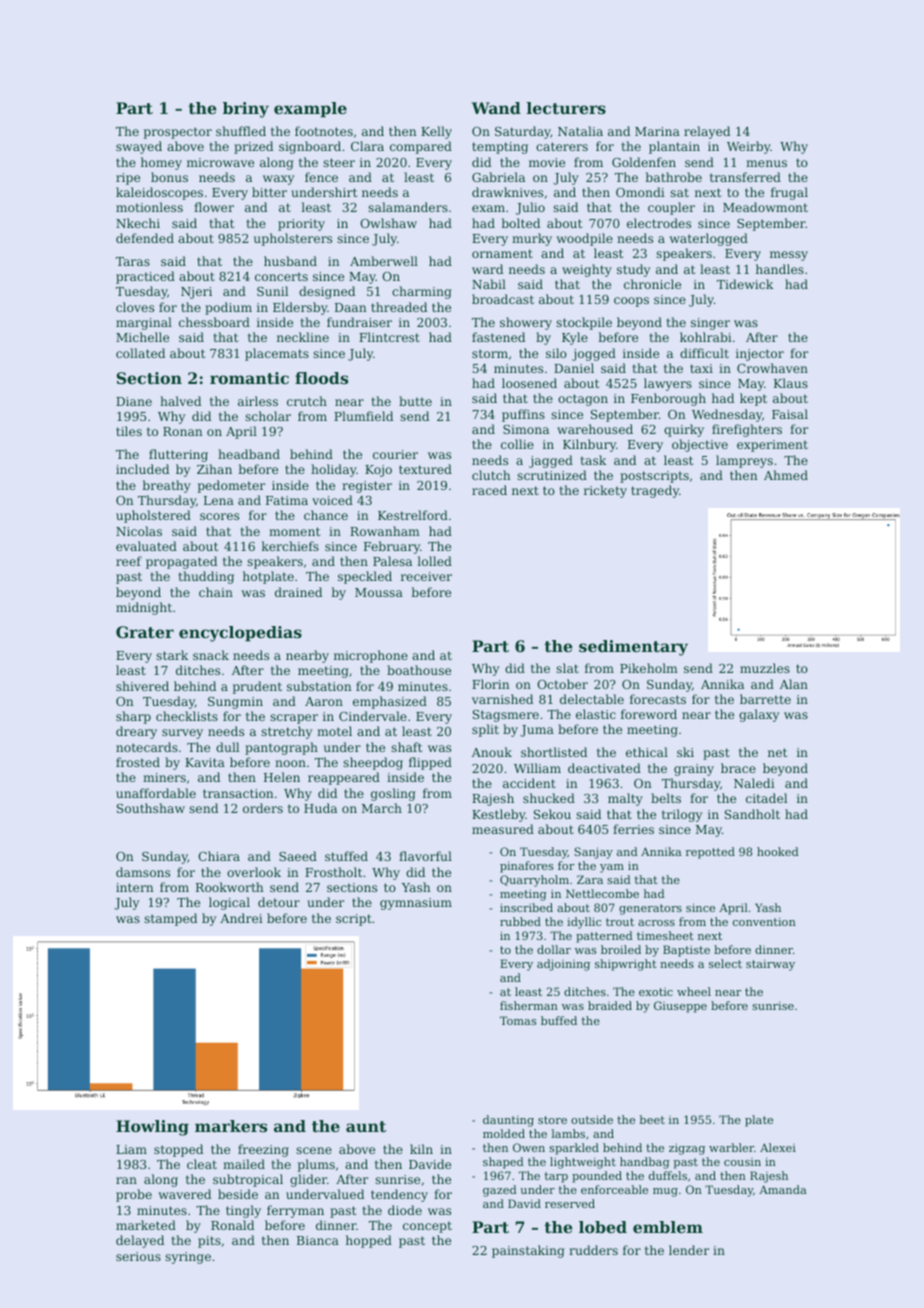 The height and width of the page is (1308, 924). Describe the element at coordinates (605, 491) in the page. I see `rickety` at that location.
